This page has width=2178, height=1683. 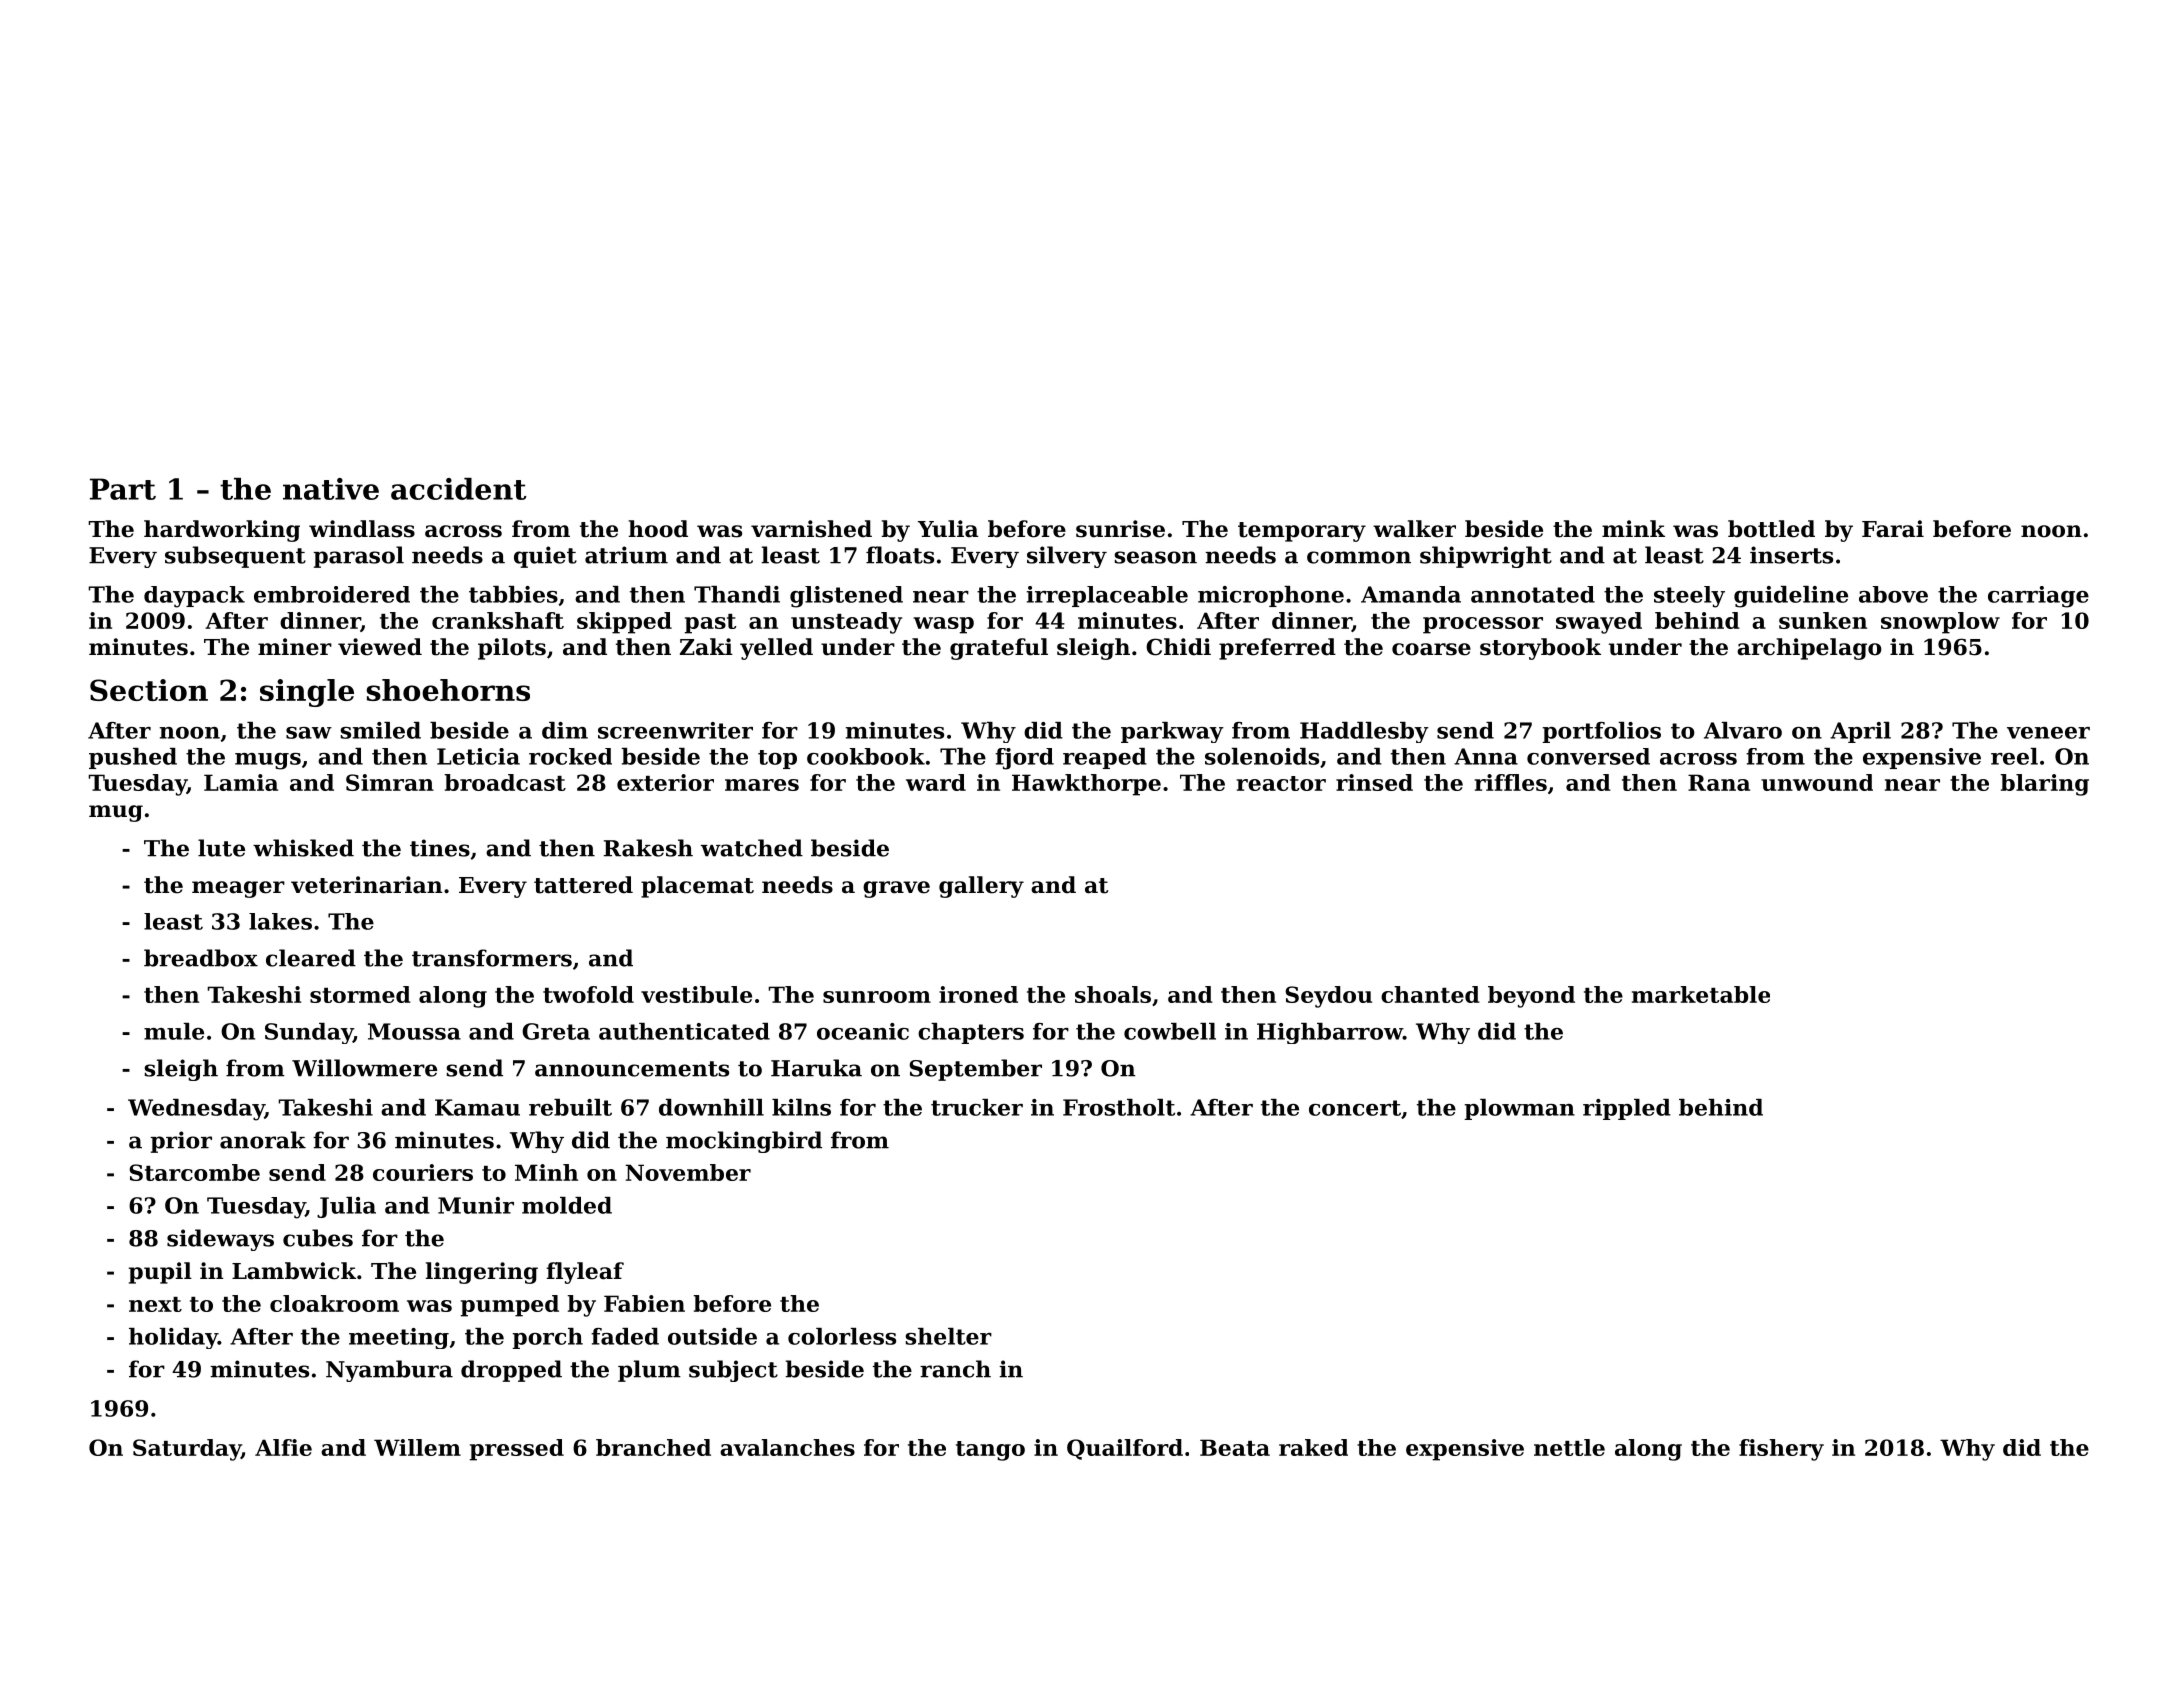 I want to click on Chidi, so click(x=1178, y=647).
